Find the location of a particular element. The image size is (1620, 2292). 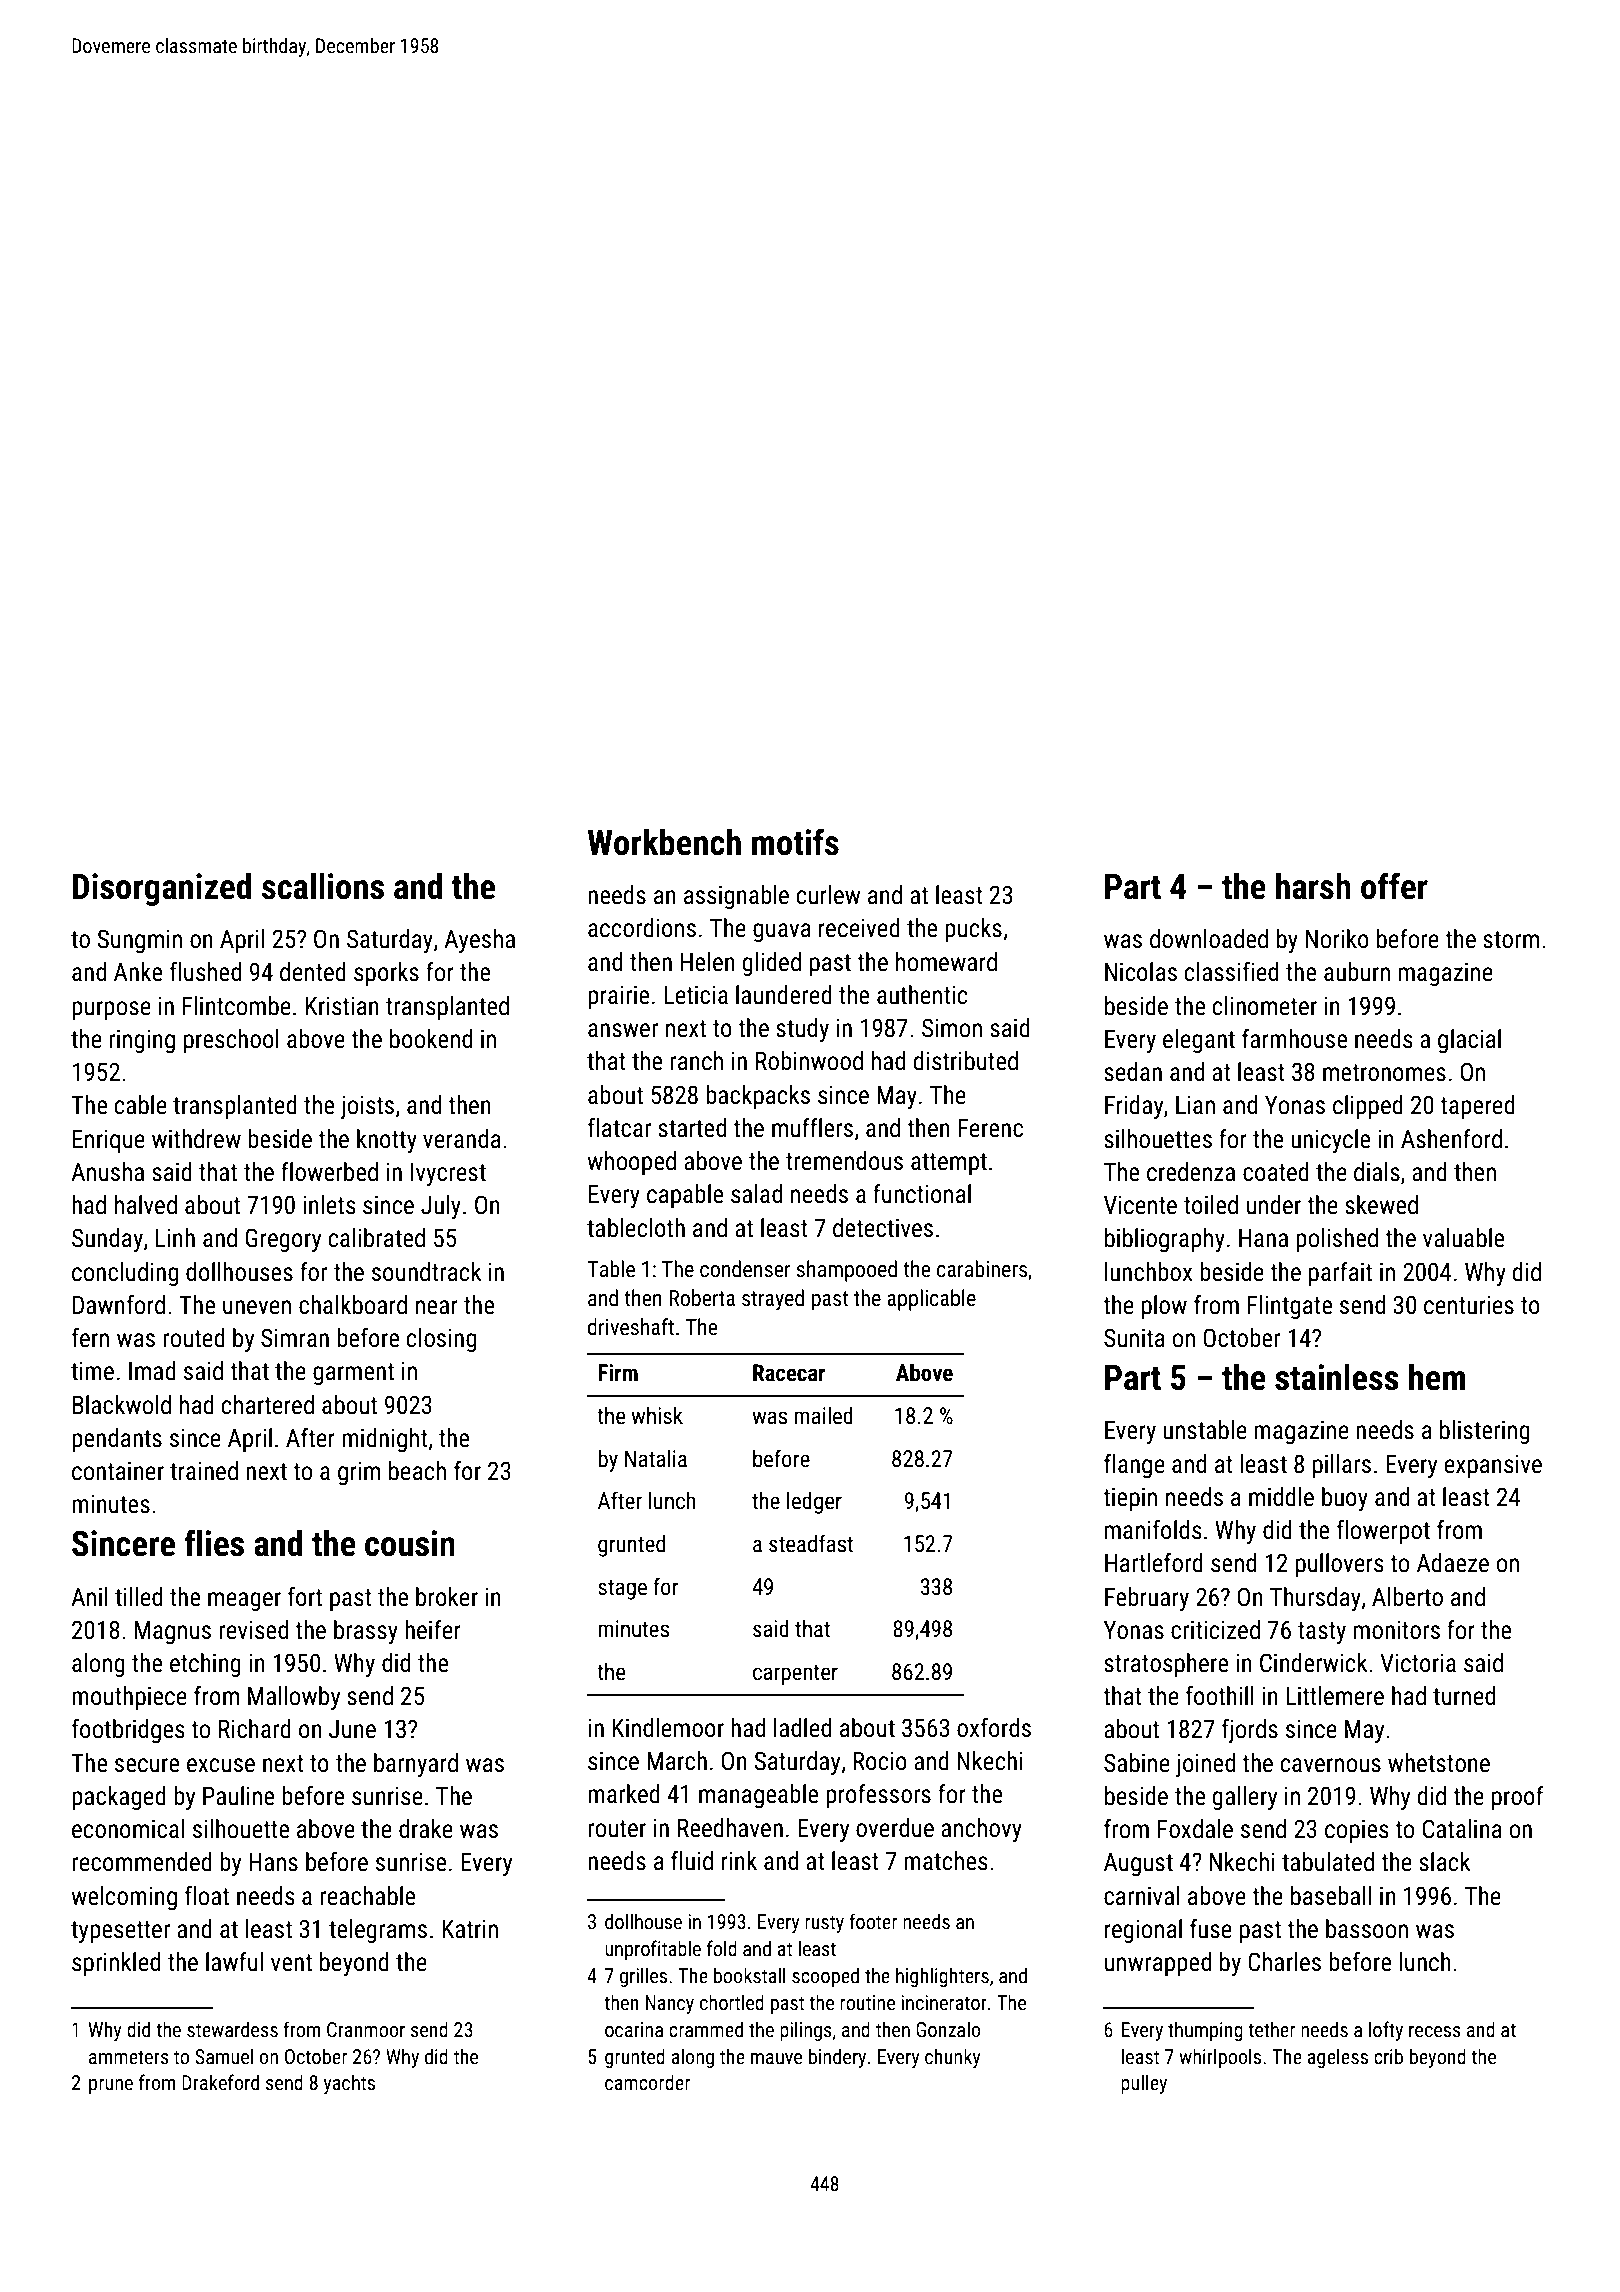

accordions is located at coordinates (642, 928).
